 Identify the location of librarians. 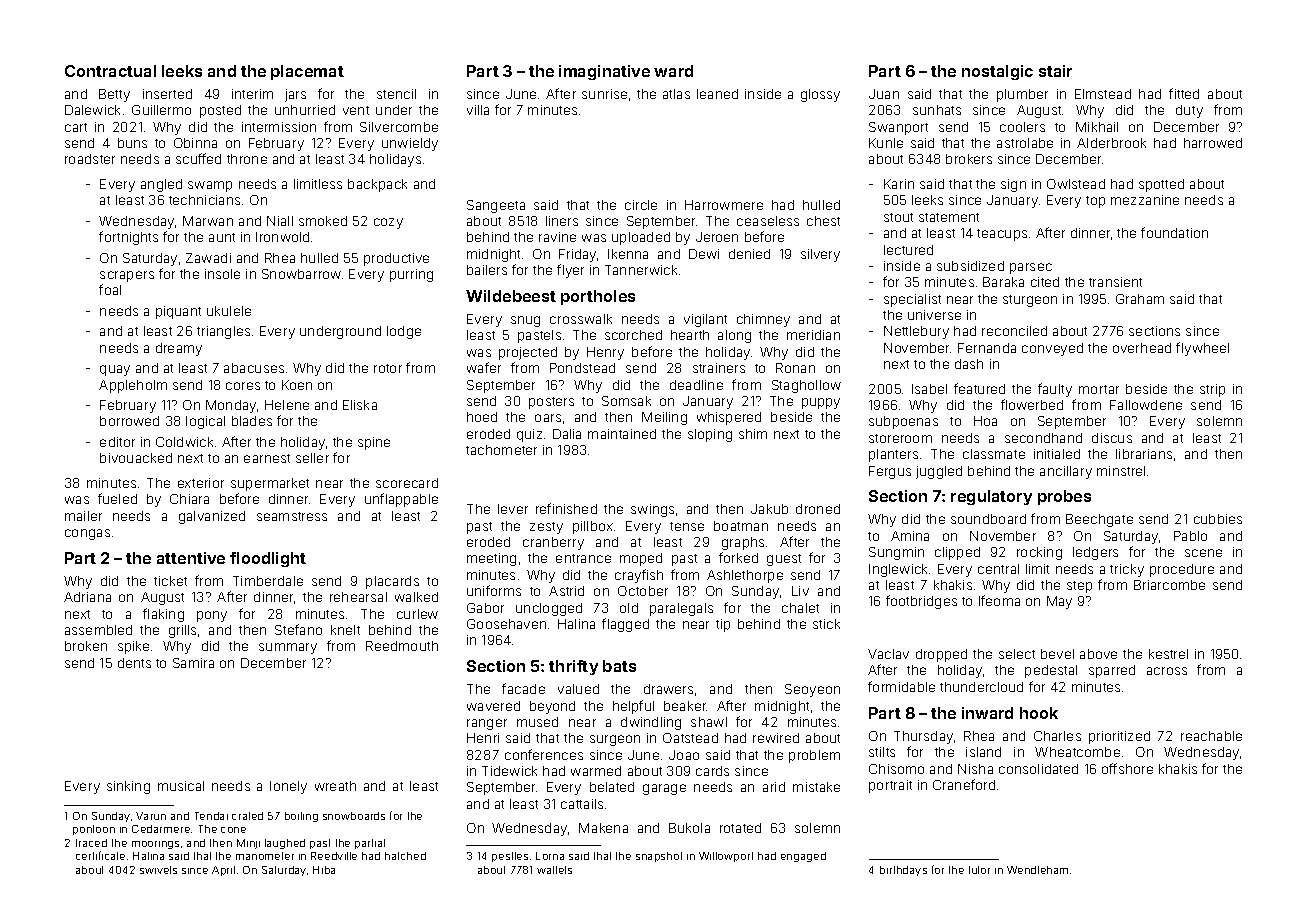
(1144, 454).
